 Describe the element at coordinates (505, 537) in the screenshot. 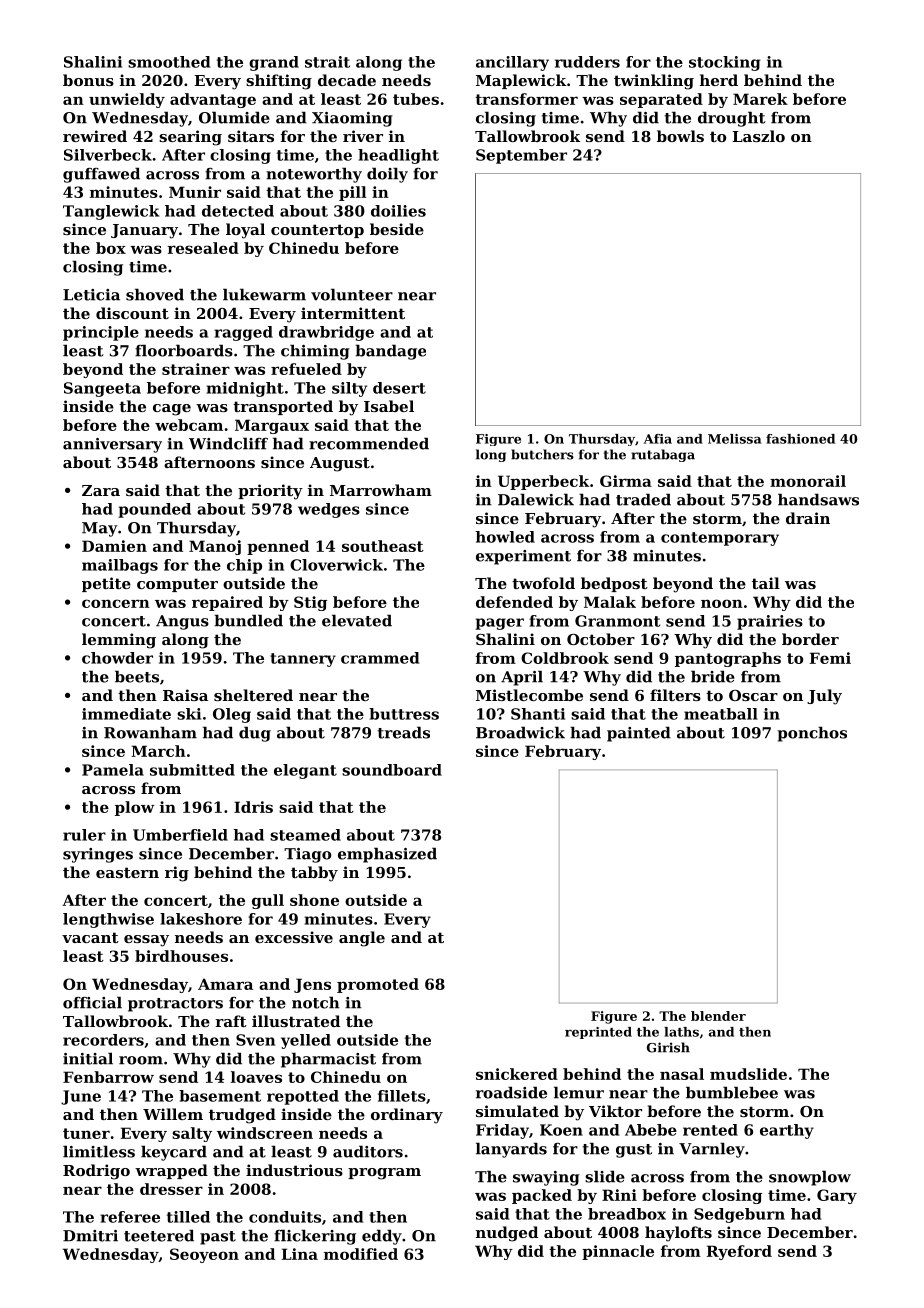

I see `howled` at that location.
